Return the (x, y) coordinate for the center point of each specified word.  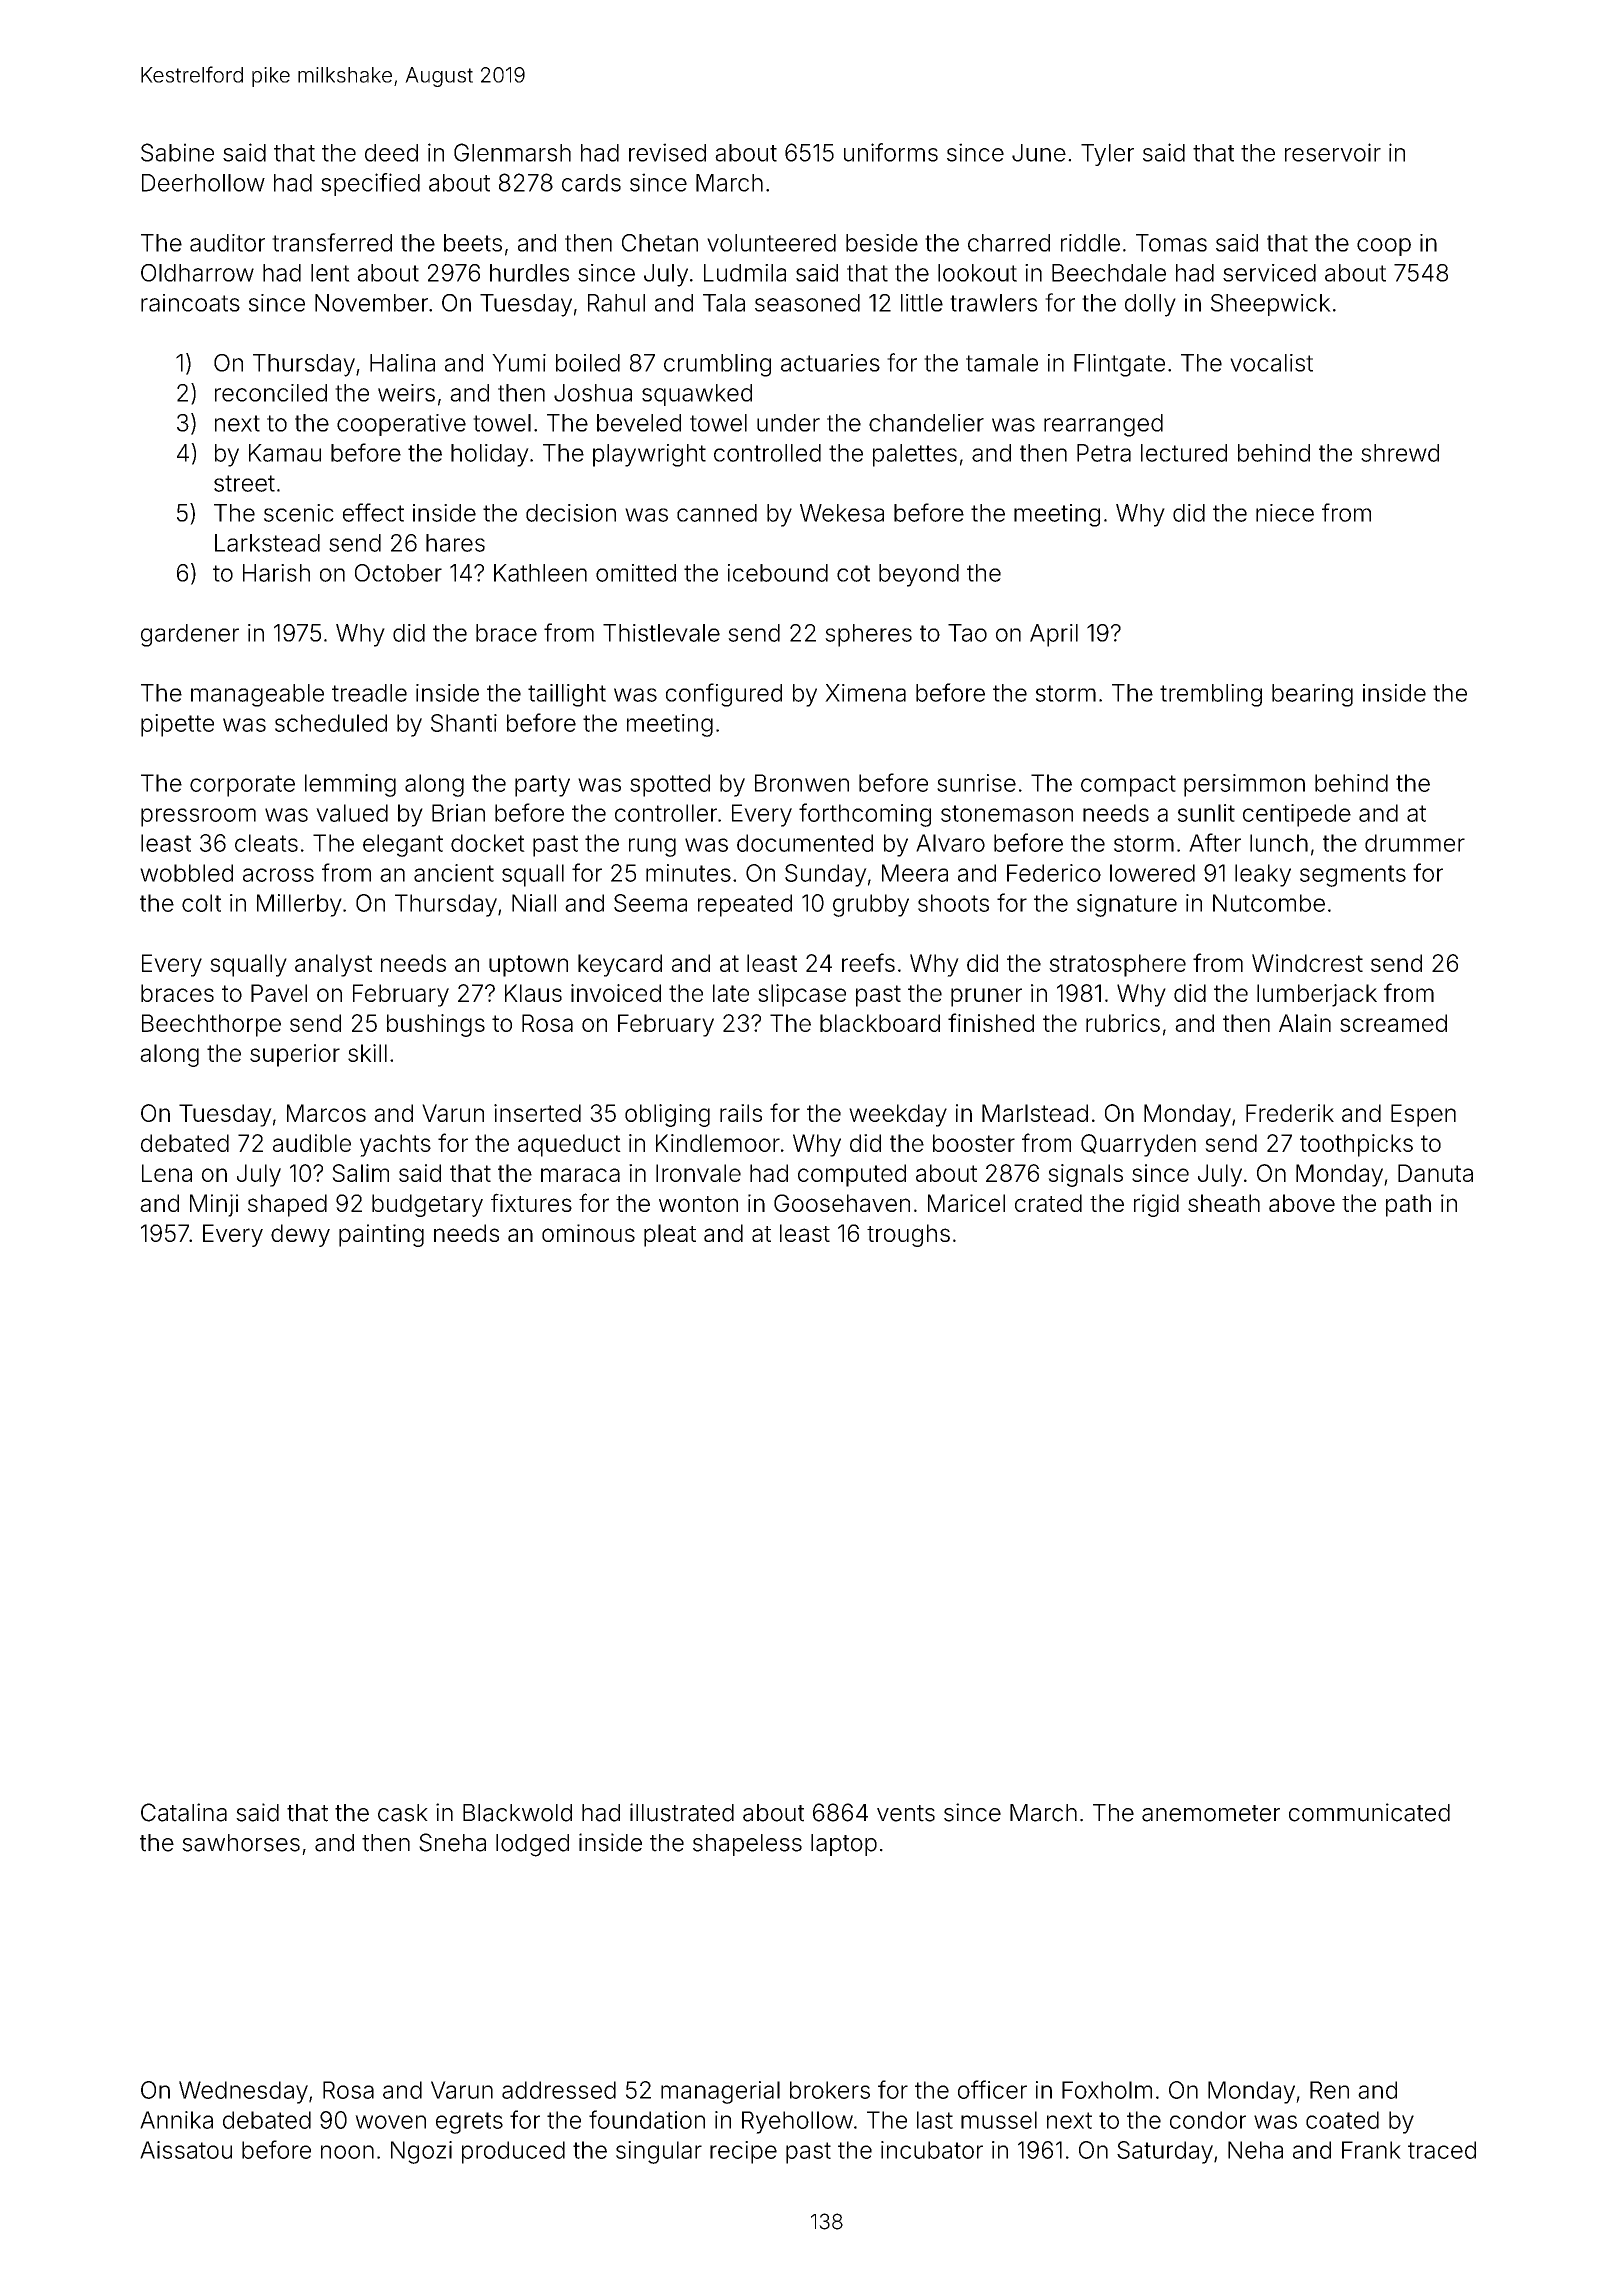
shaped (287, 1205)
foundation (647, 2119)
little (922, 303)
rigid (1156, 1205)
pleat (670, 1235)
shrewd (1400, 453)
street (244, 483)
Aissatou (186, 2150)
